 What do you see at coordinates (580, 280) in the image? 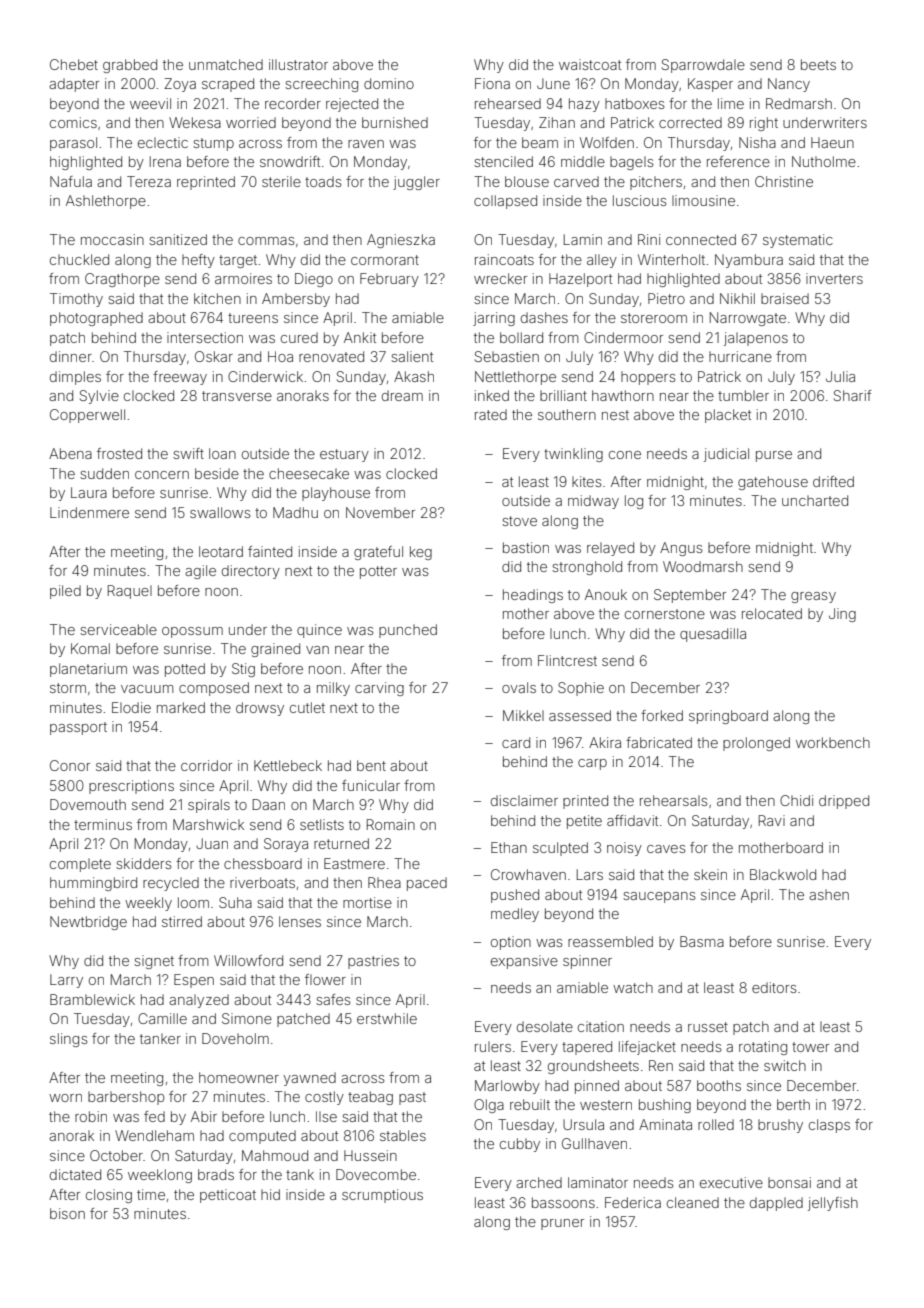
I see `Hazelport` at bounding box center [580, 280].
